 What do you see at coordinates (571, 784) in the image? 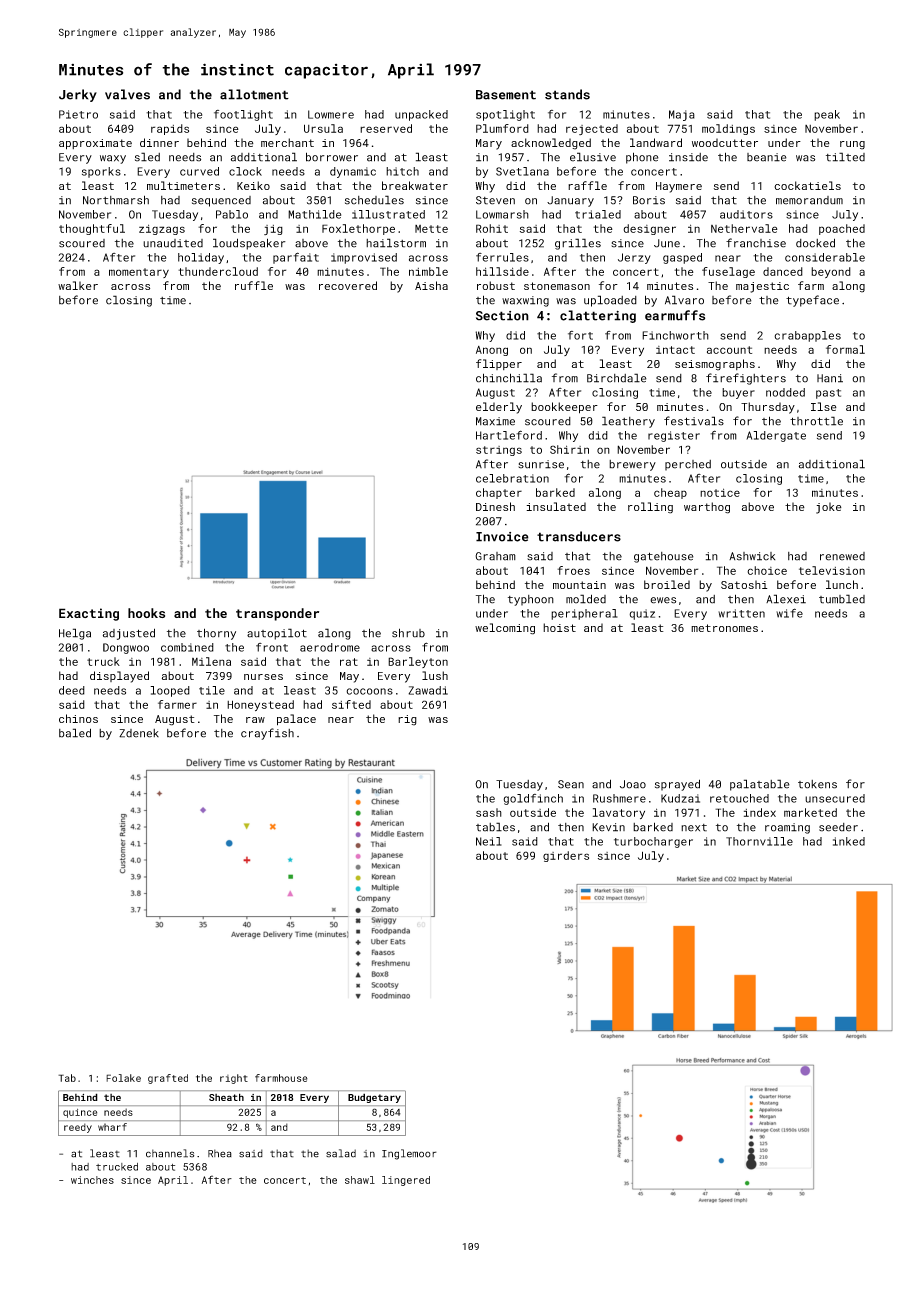
I see `Sean` at bounding box center [571, 784].
